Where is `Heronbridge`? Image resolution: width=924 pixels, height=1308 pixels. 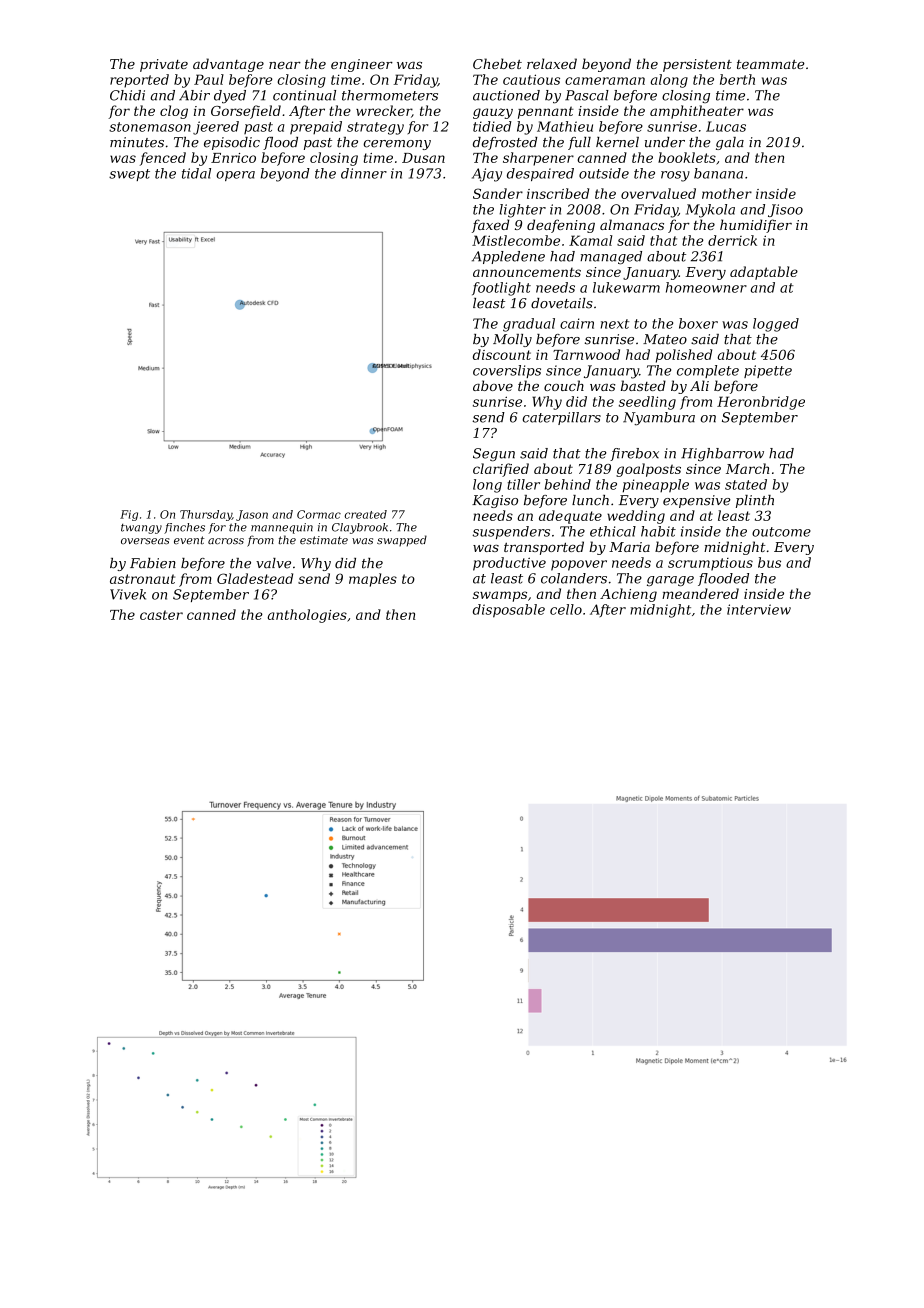 Heronbridge is located at coordinates (761, 403).
